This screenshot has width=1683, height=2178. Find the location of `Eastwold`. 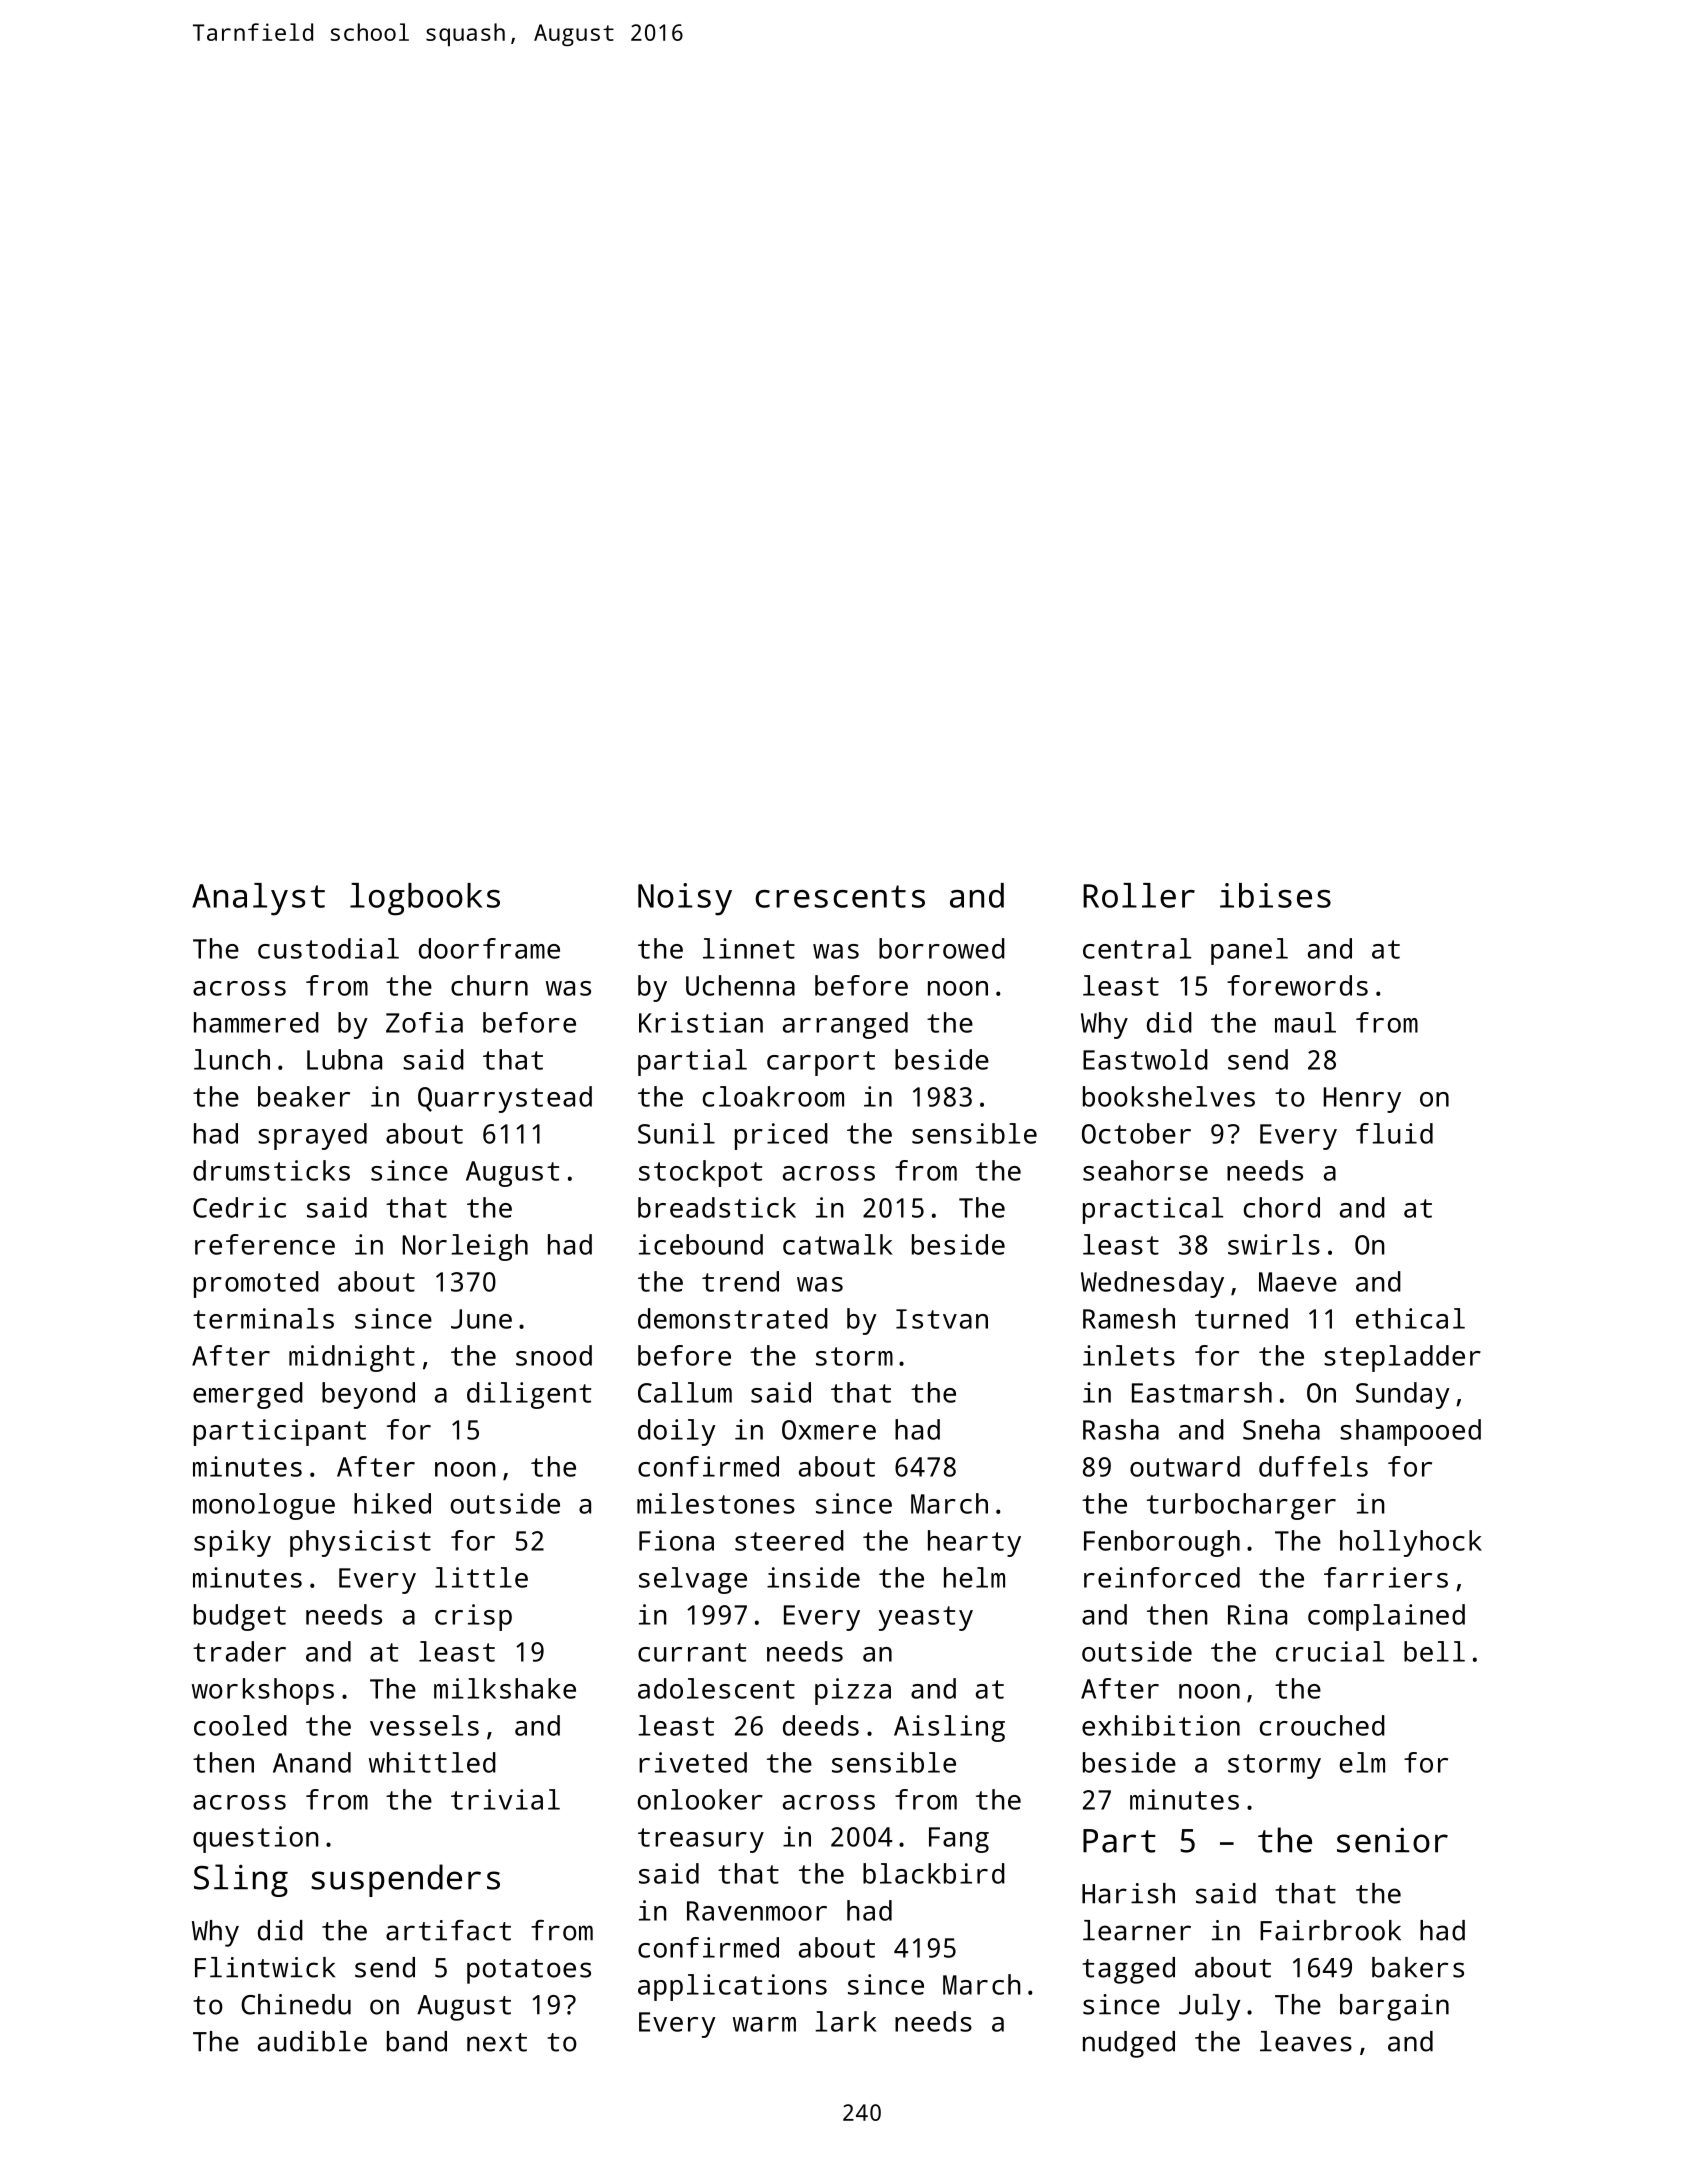

Eastwold is located at coordinates (1145, 1059).
